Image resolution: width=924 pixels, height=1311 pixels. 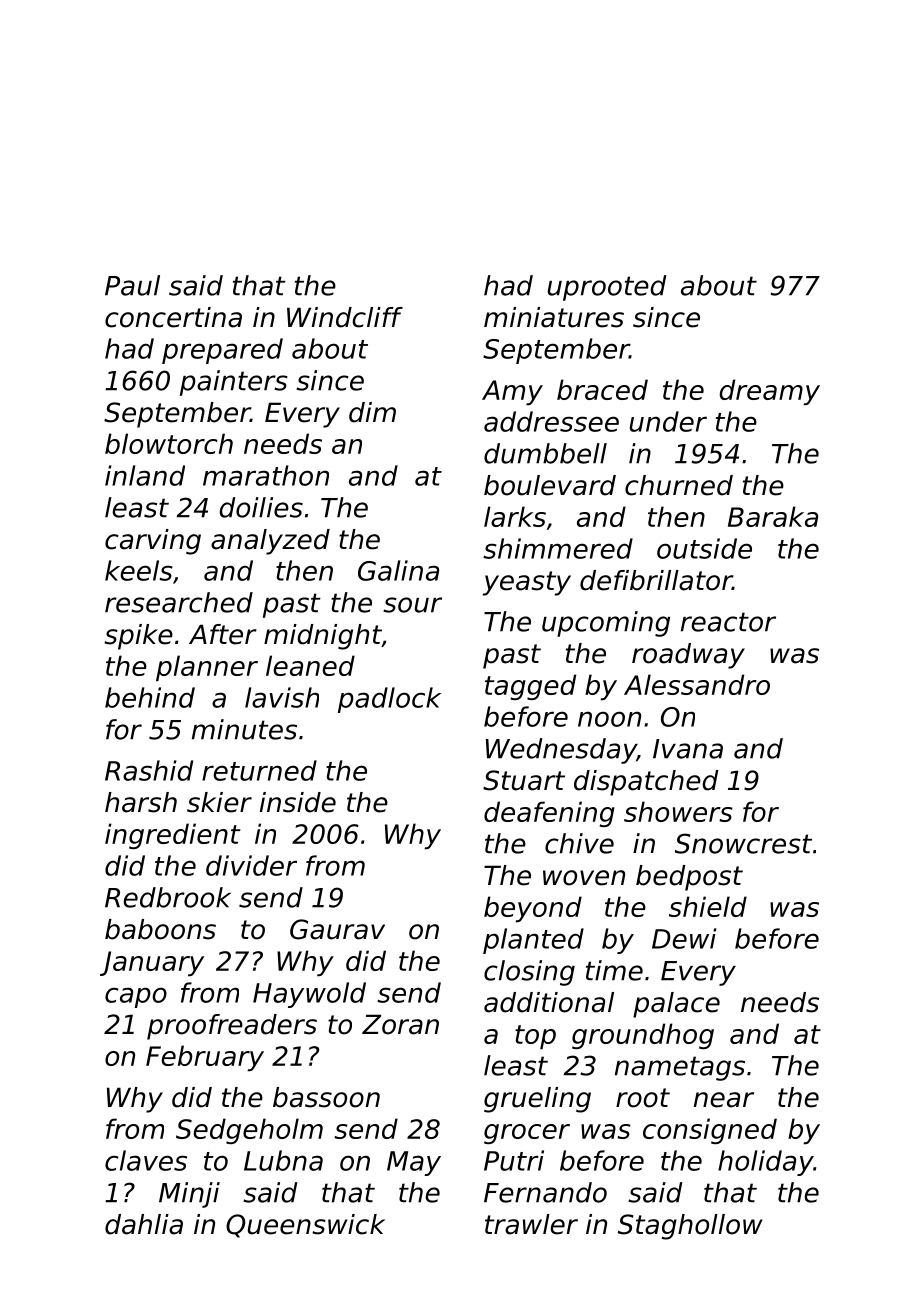 What do you see at coordinates (690, 1227) in the screenshot?
I see `Staghollow` at bounding box center [690, 1227].
